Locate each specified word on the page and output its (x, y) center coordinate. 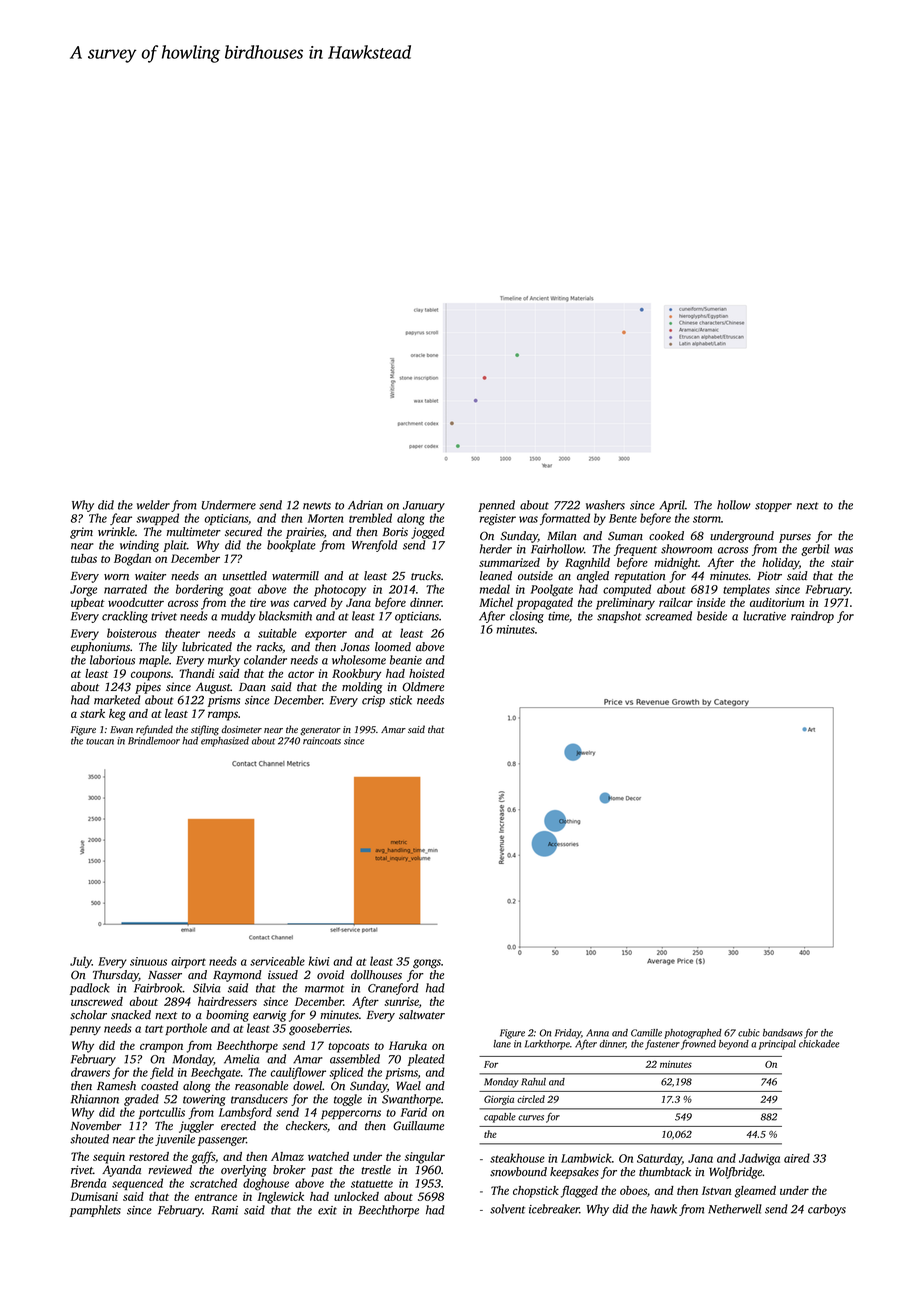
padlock (90, 989)
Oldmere (423, 687)
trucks (426, 576)
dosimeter (242, 729)
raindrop (812, 617)
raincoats (322, 741)
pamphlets (95, 1211)
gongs (427, 964)
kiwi (319, 961)
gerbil (815, 550)
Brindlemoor (154, 741)
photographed (693, 1034)
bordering (199, 590)
